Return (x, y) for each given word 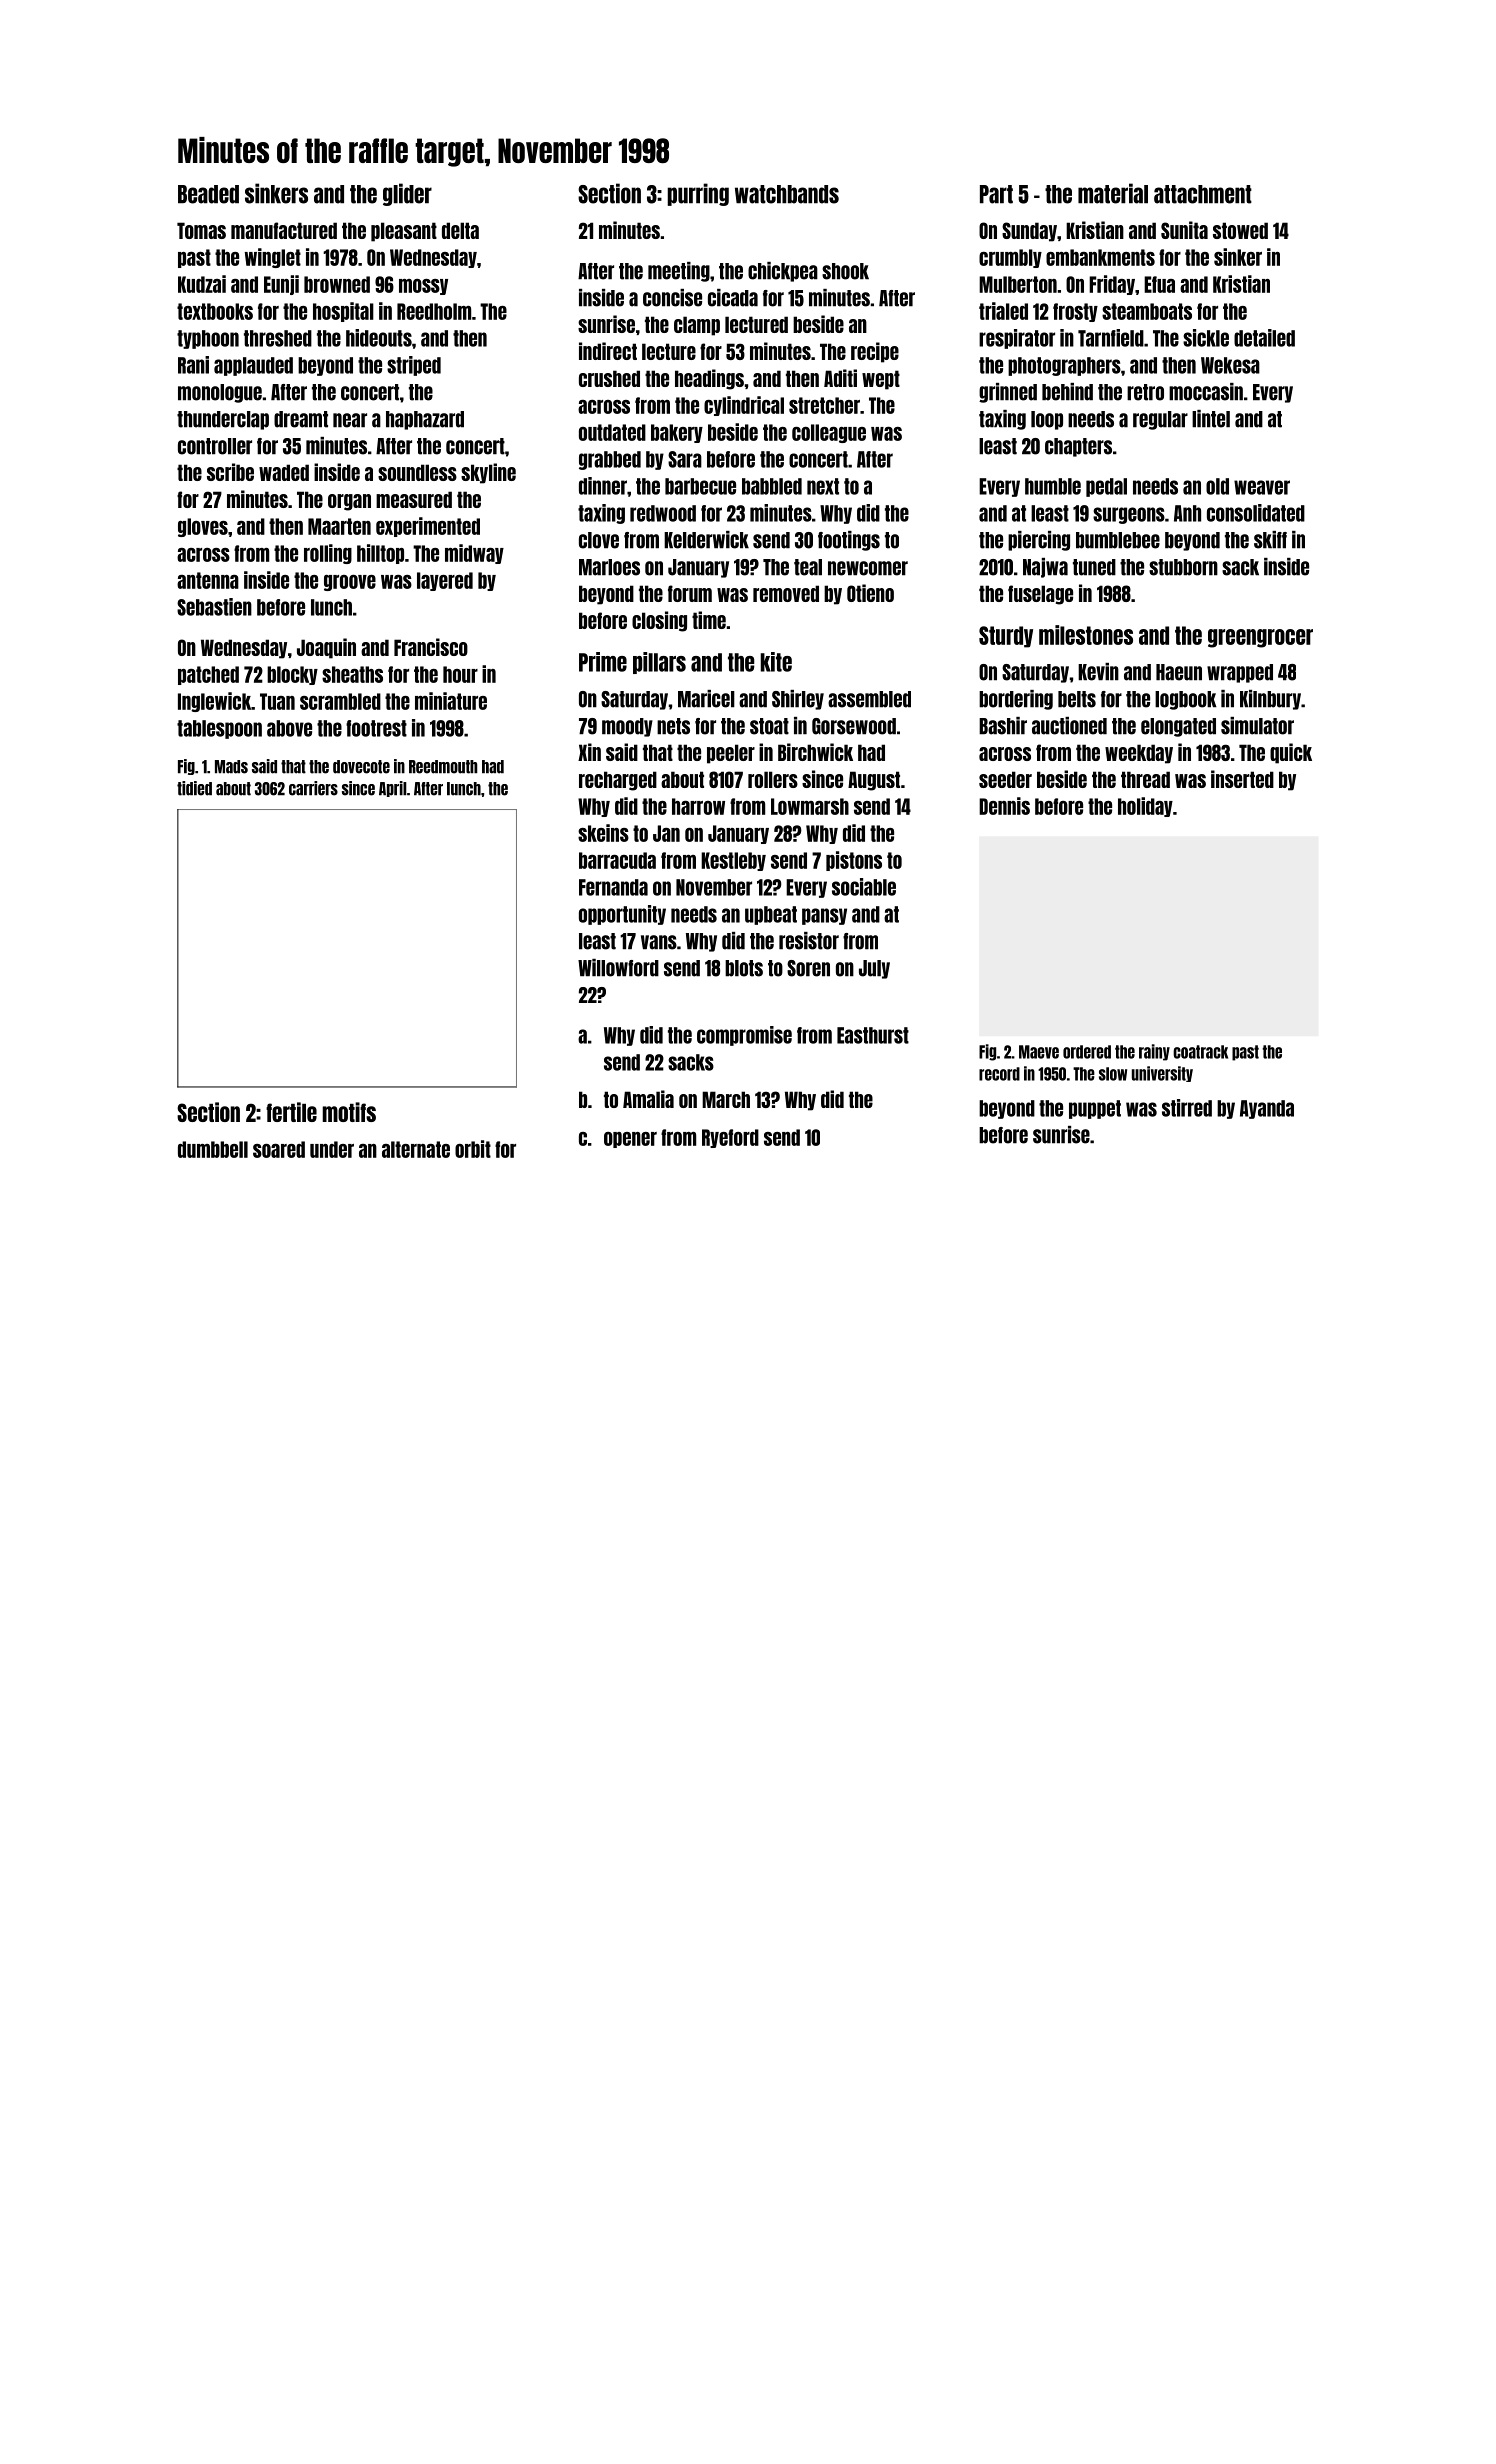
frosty (1075, 312)
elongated (1178, 727)
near (350, 420)
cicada (733, 298)
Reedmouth (443, 767)
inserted (1242, 779)
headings (709, 379)
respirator (1017, 339)
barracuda (617, 860)
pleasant (404, 232)
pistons (854, 861)
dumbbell (213, 1149)
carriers (313, 788)
